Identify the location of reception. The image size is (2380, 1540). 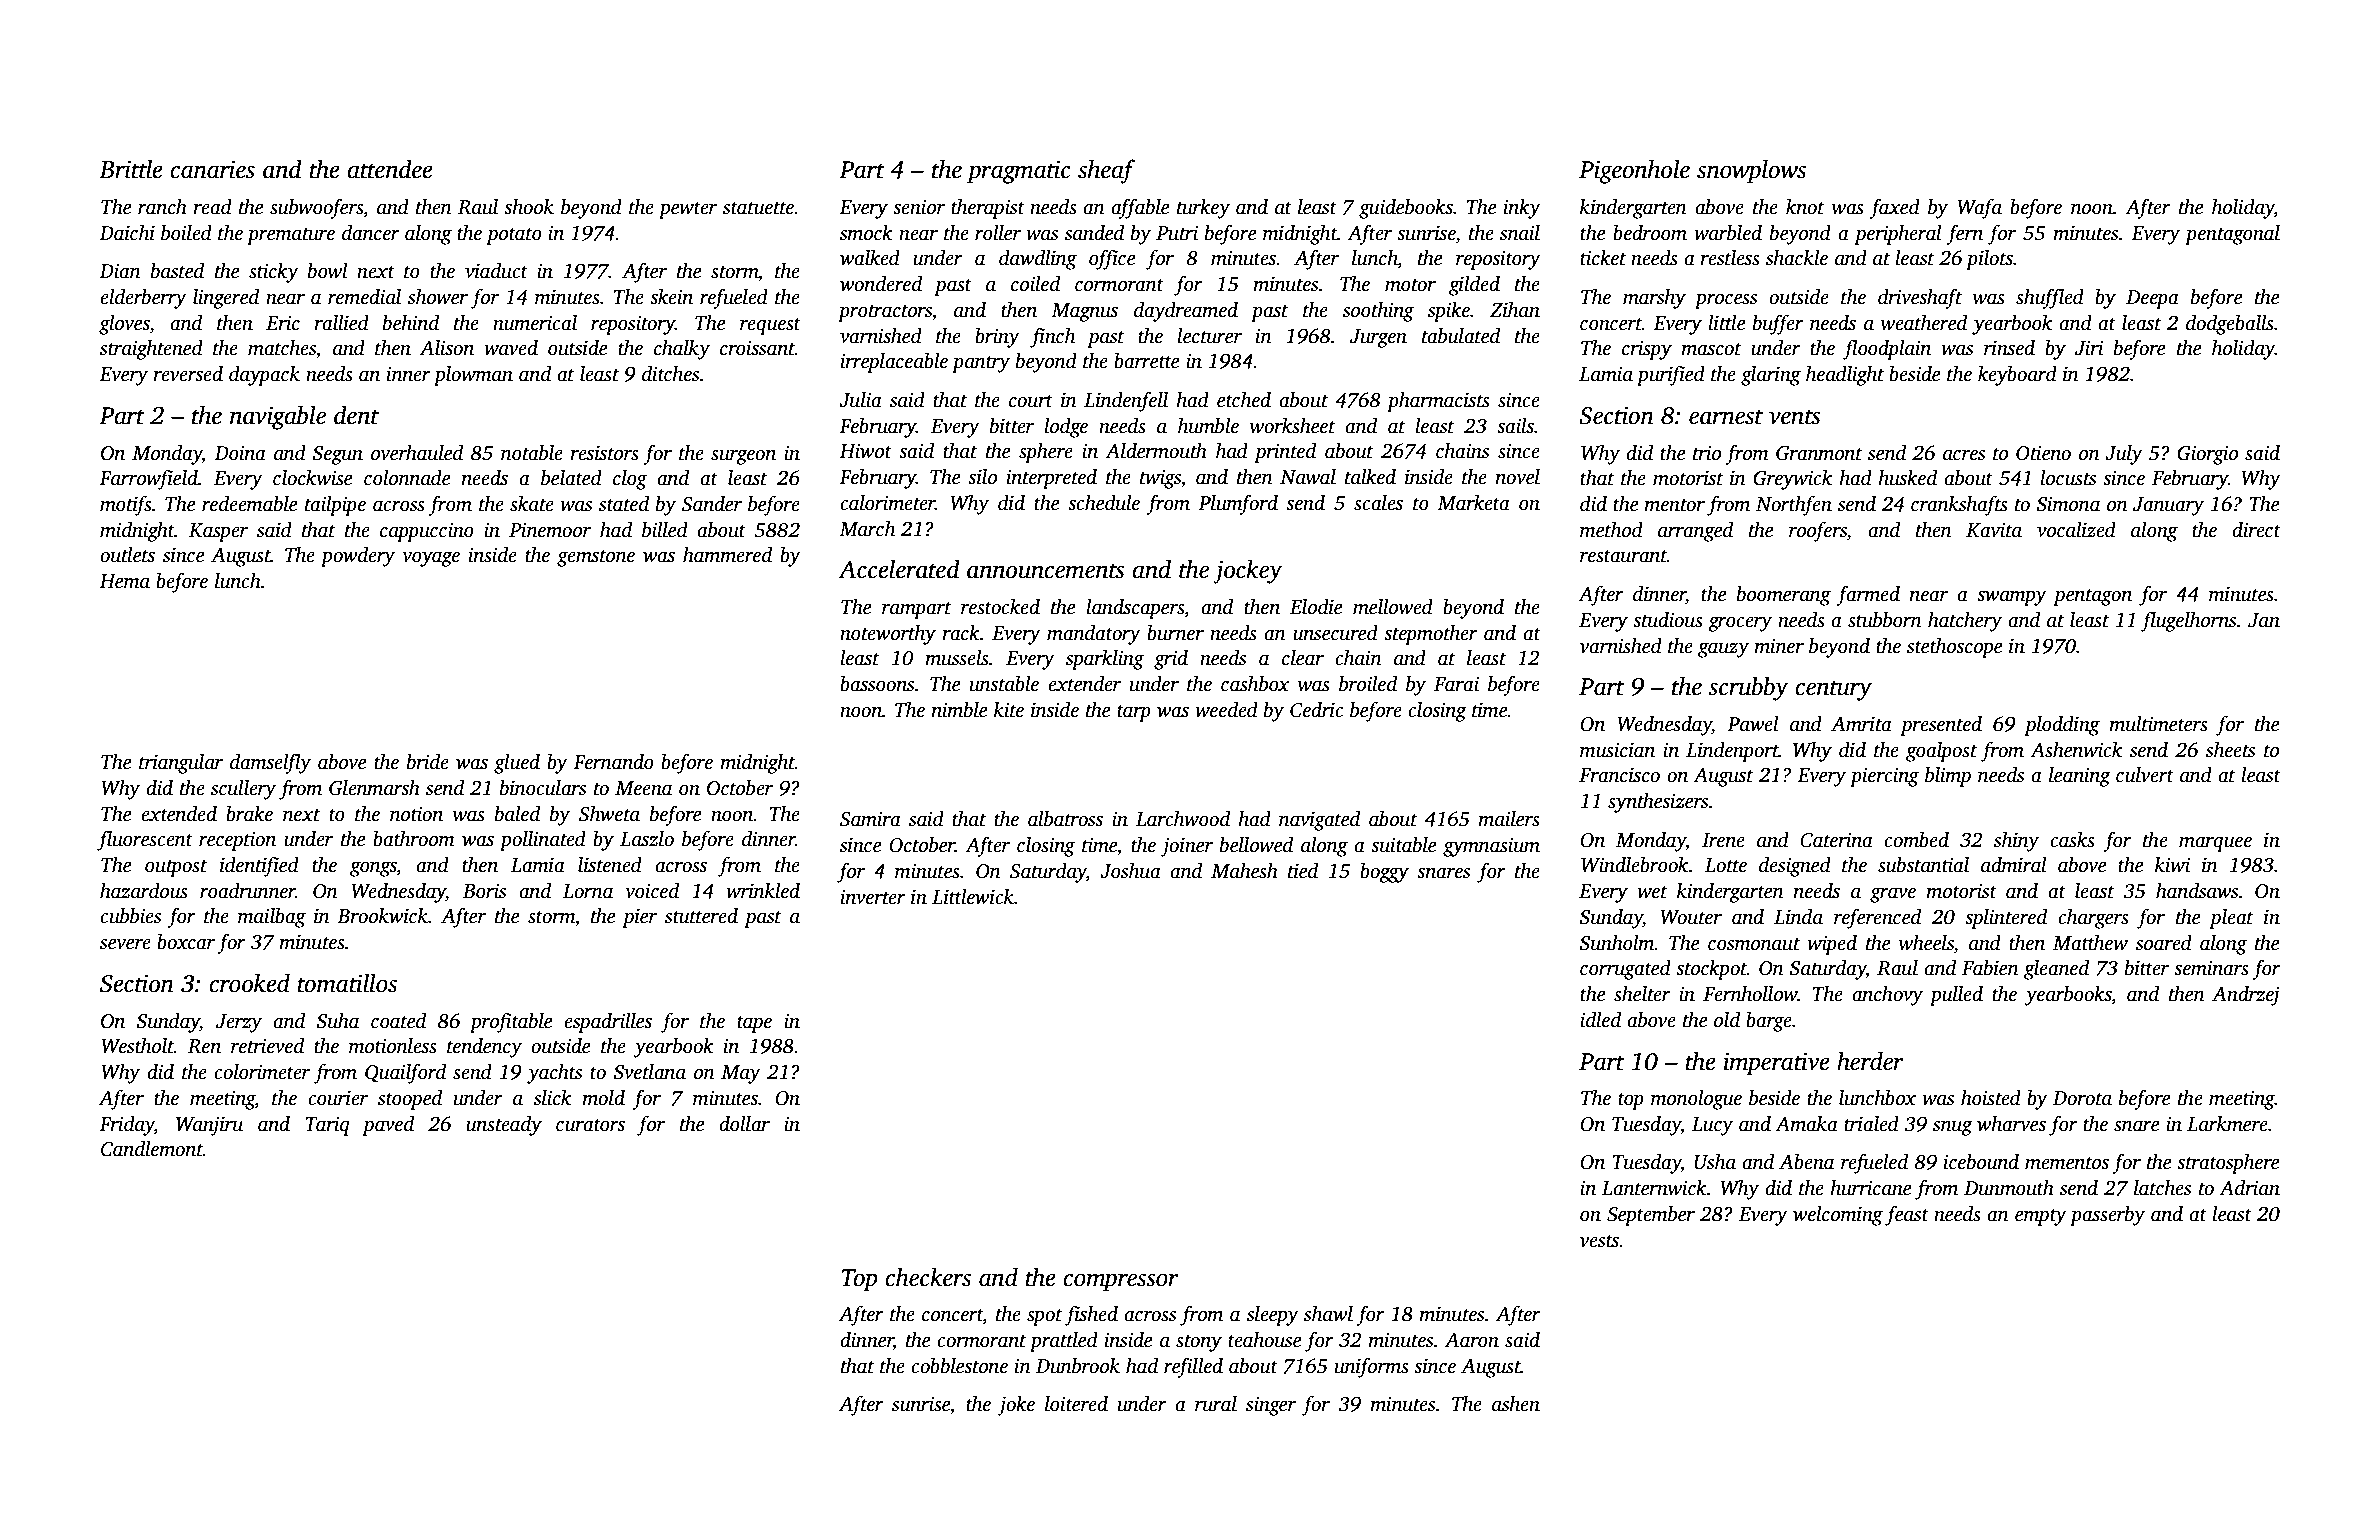
(237, 841).
